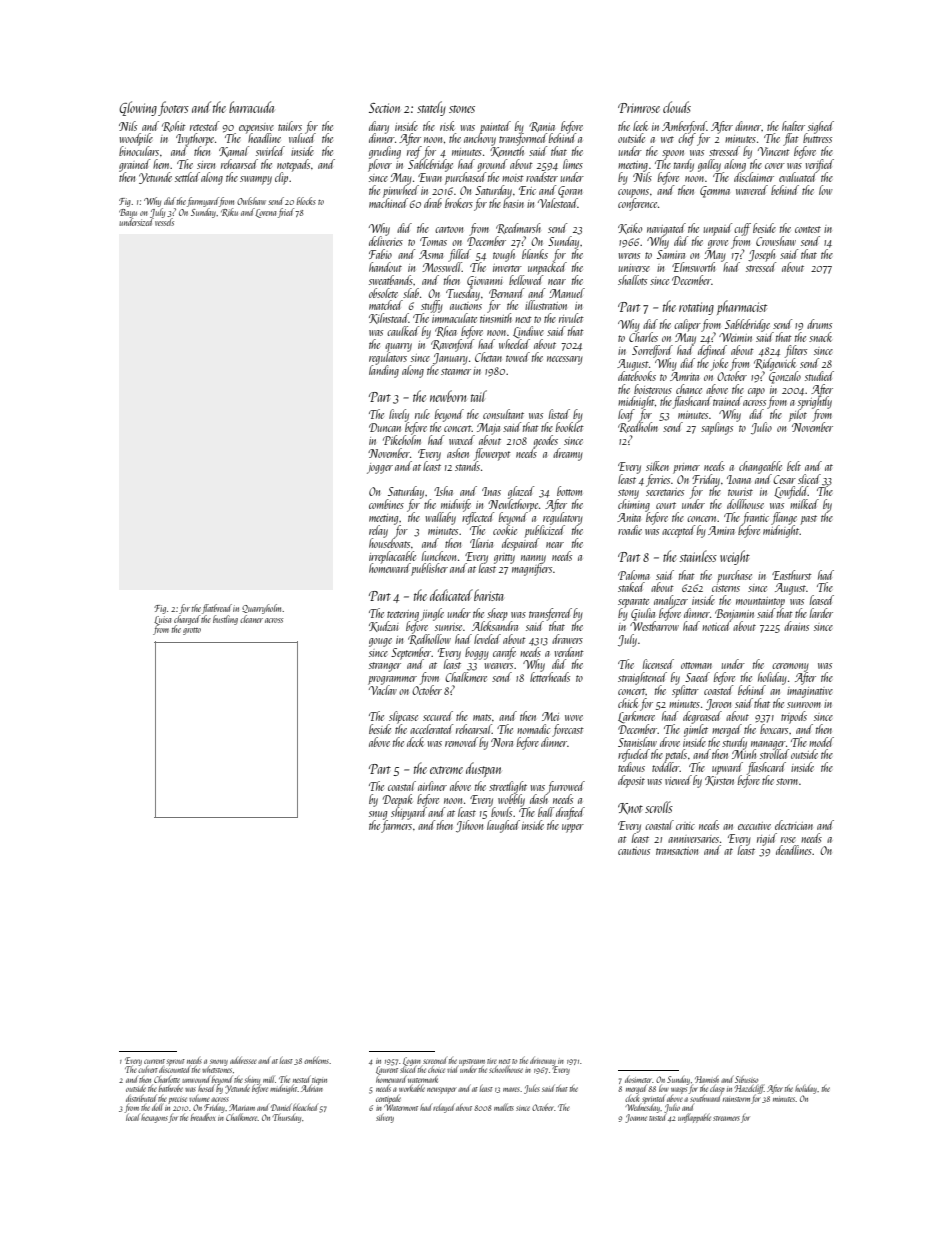  I want to click on Joanne, so click(636, 1118).
